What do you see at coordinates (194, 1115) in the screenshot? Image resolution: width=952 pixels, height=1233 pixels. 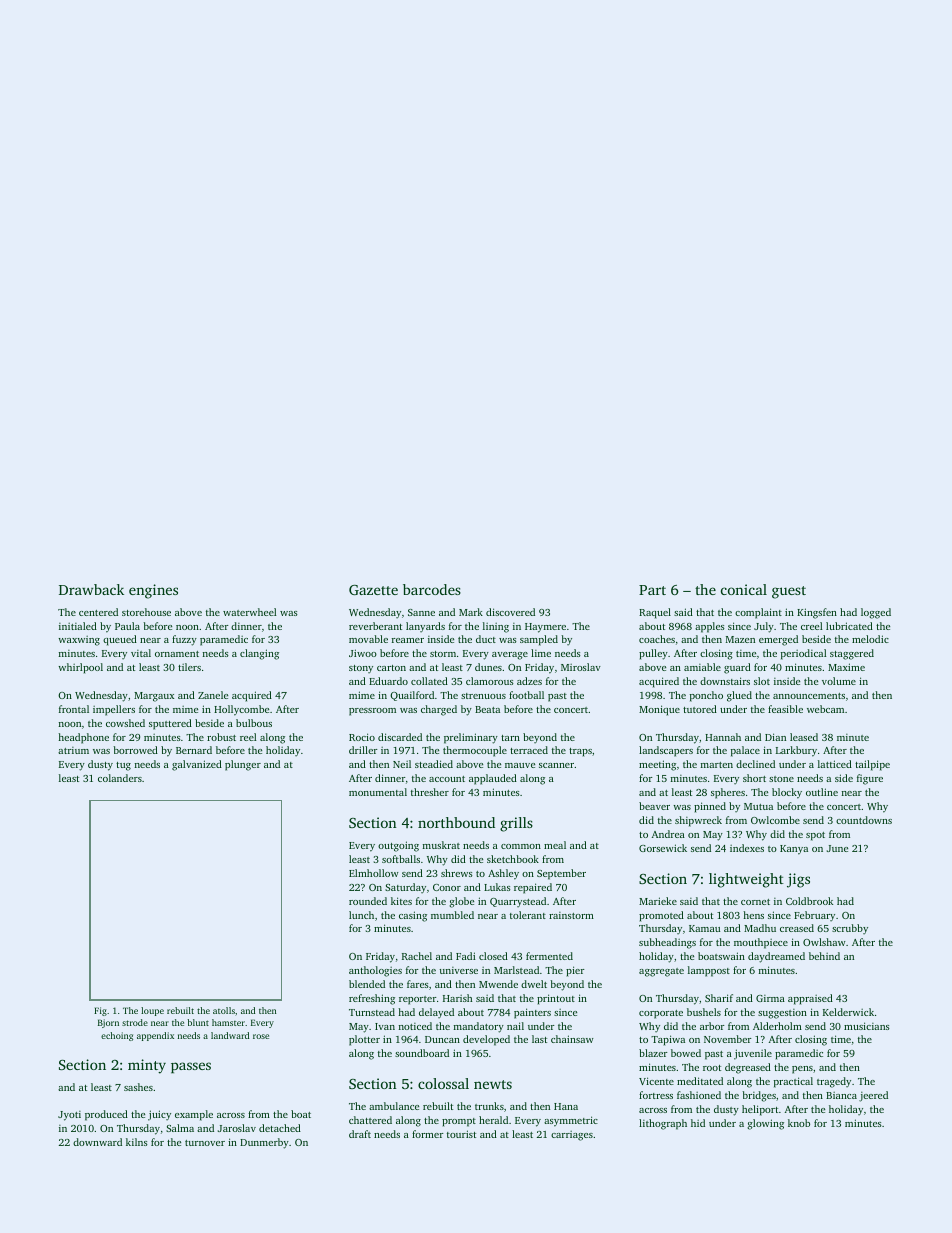 I see `example` at bounding box center [194, 1115].
